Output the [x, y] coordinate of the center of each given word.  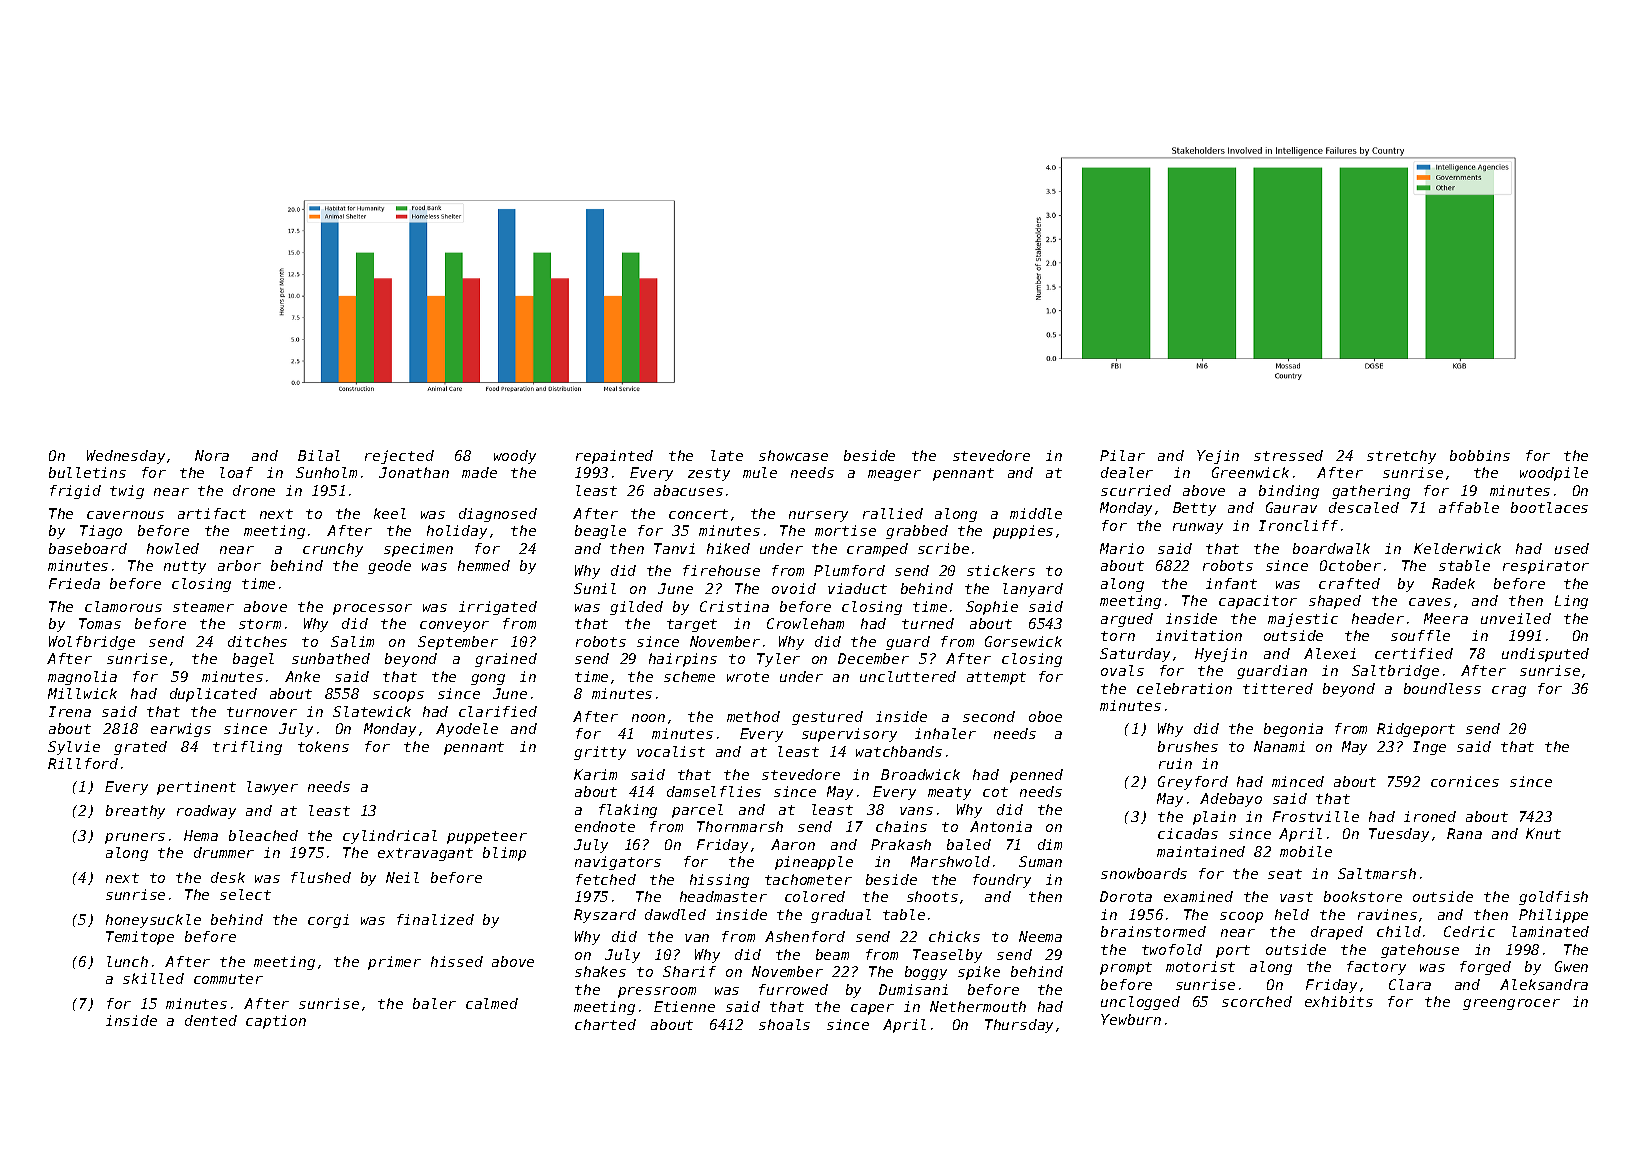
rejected [399, 457]
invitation [1199, 635]
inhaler [945, 733]
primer [394, 963]
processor [372, 609]
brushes [1188, 746]
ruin [1175, 763]
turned [928, 623]
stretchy [1401, 457]
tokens [323, 746]
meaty [949, 793]
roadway [206, 812]
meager [894, 475]
